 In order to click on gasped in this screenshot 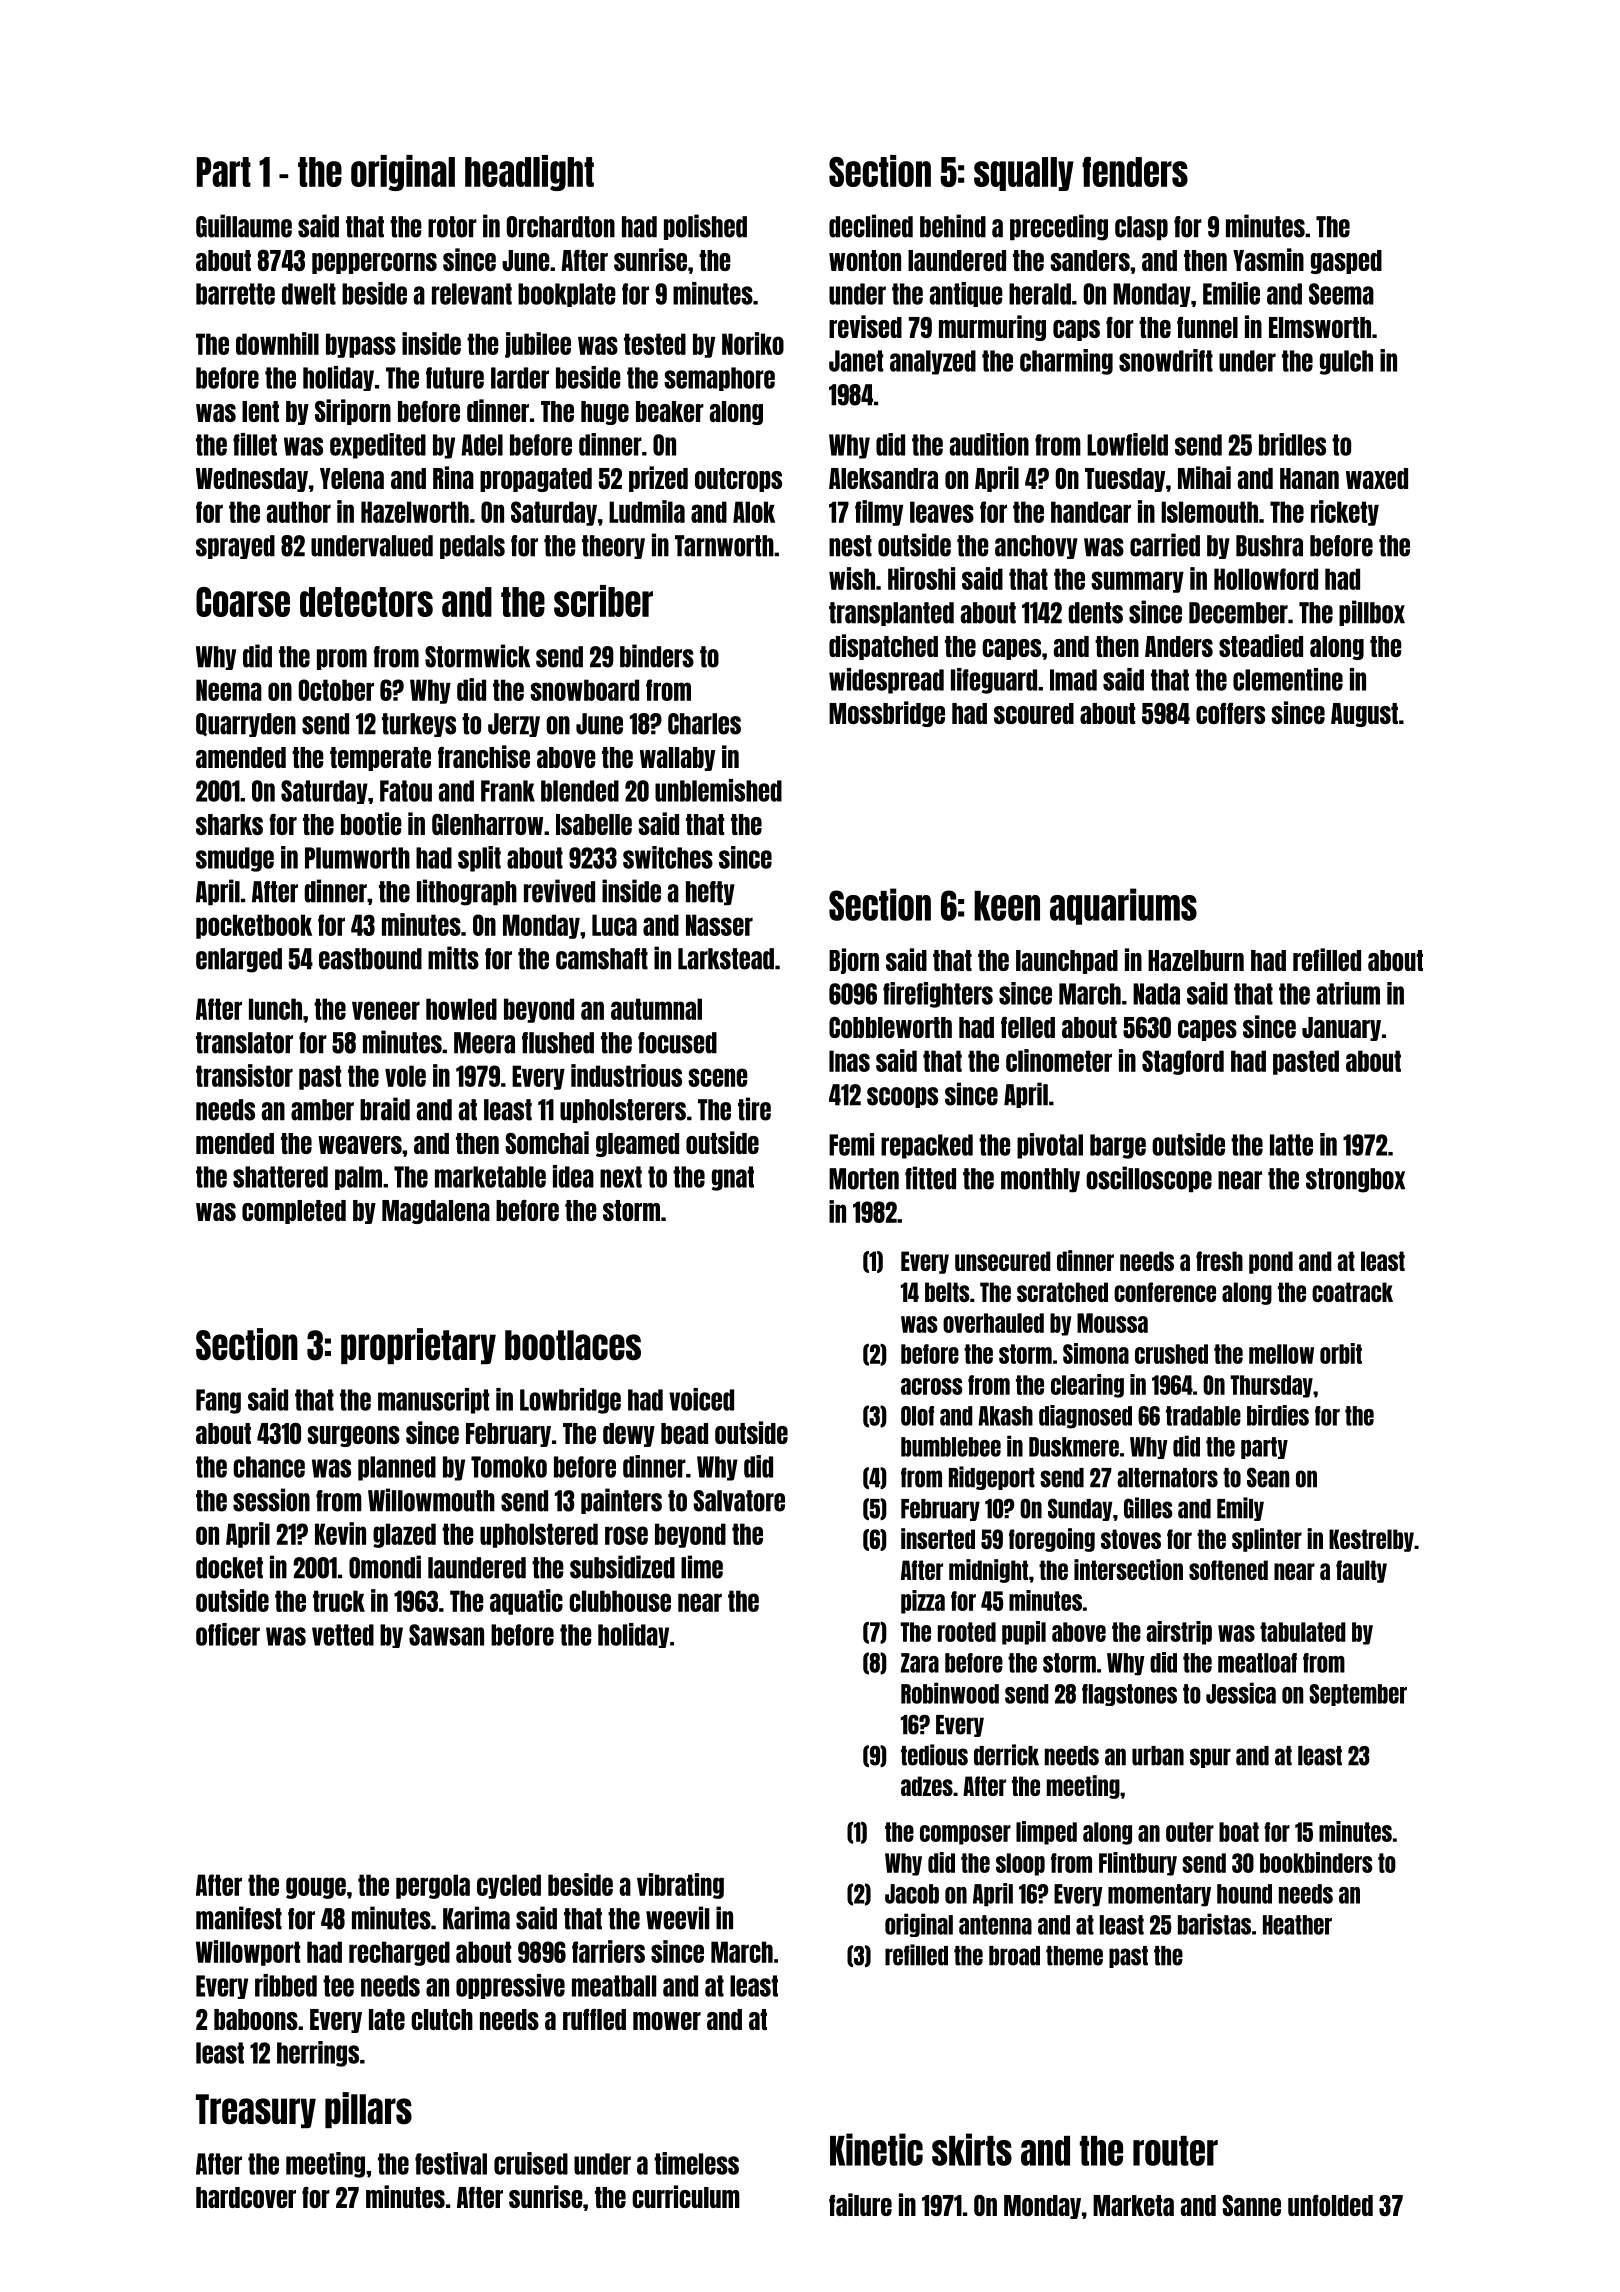, I will do `click(1346, 262)`.
